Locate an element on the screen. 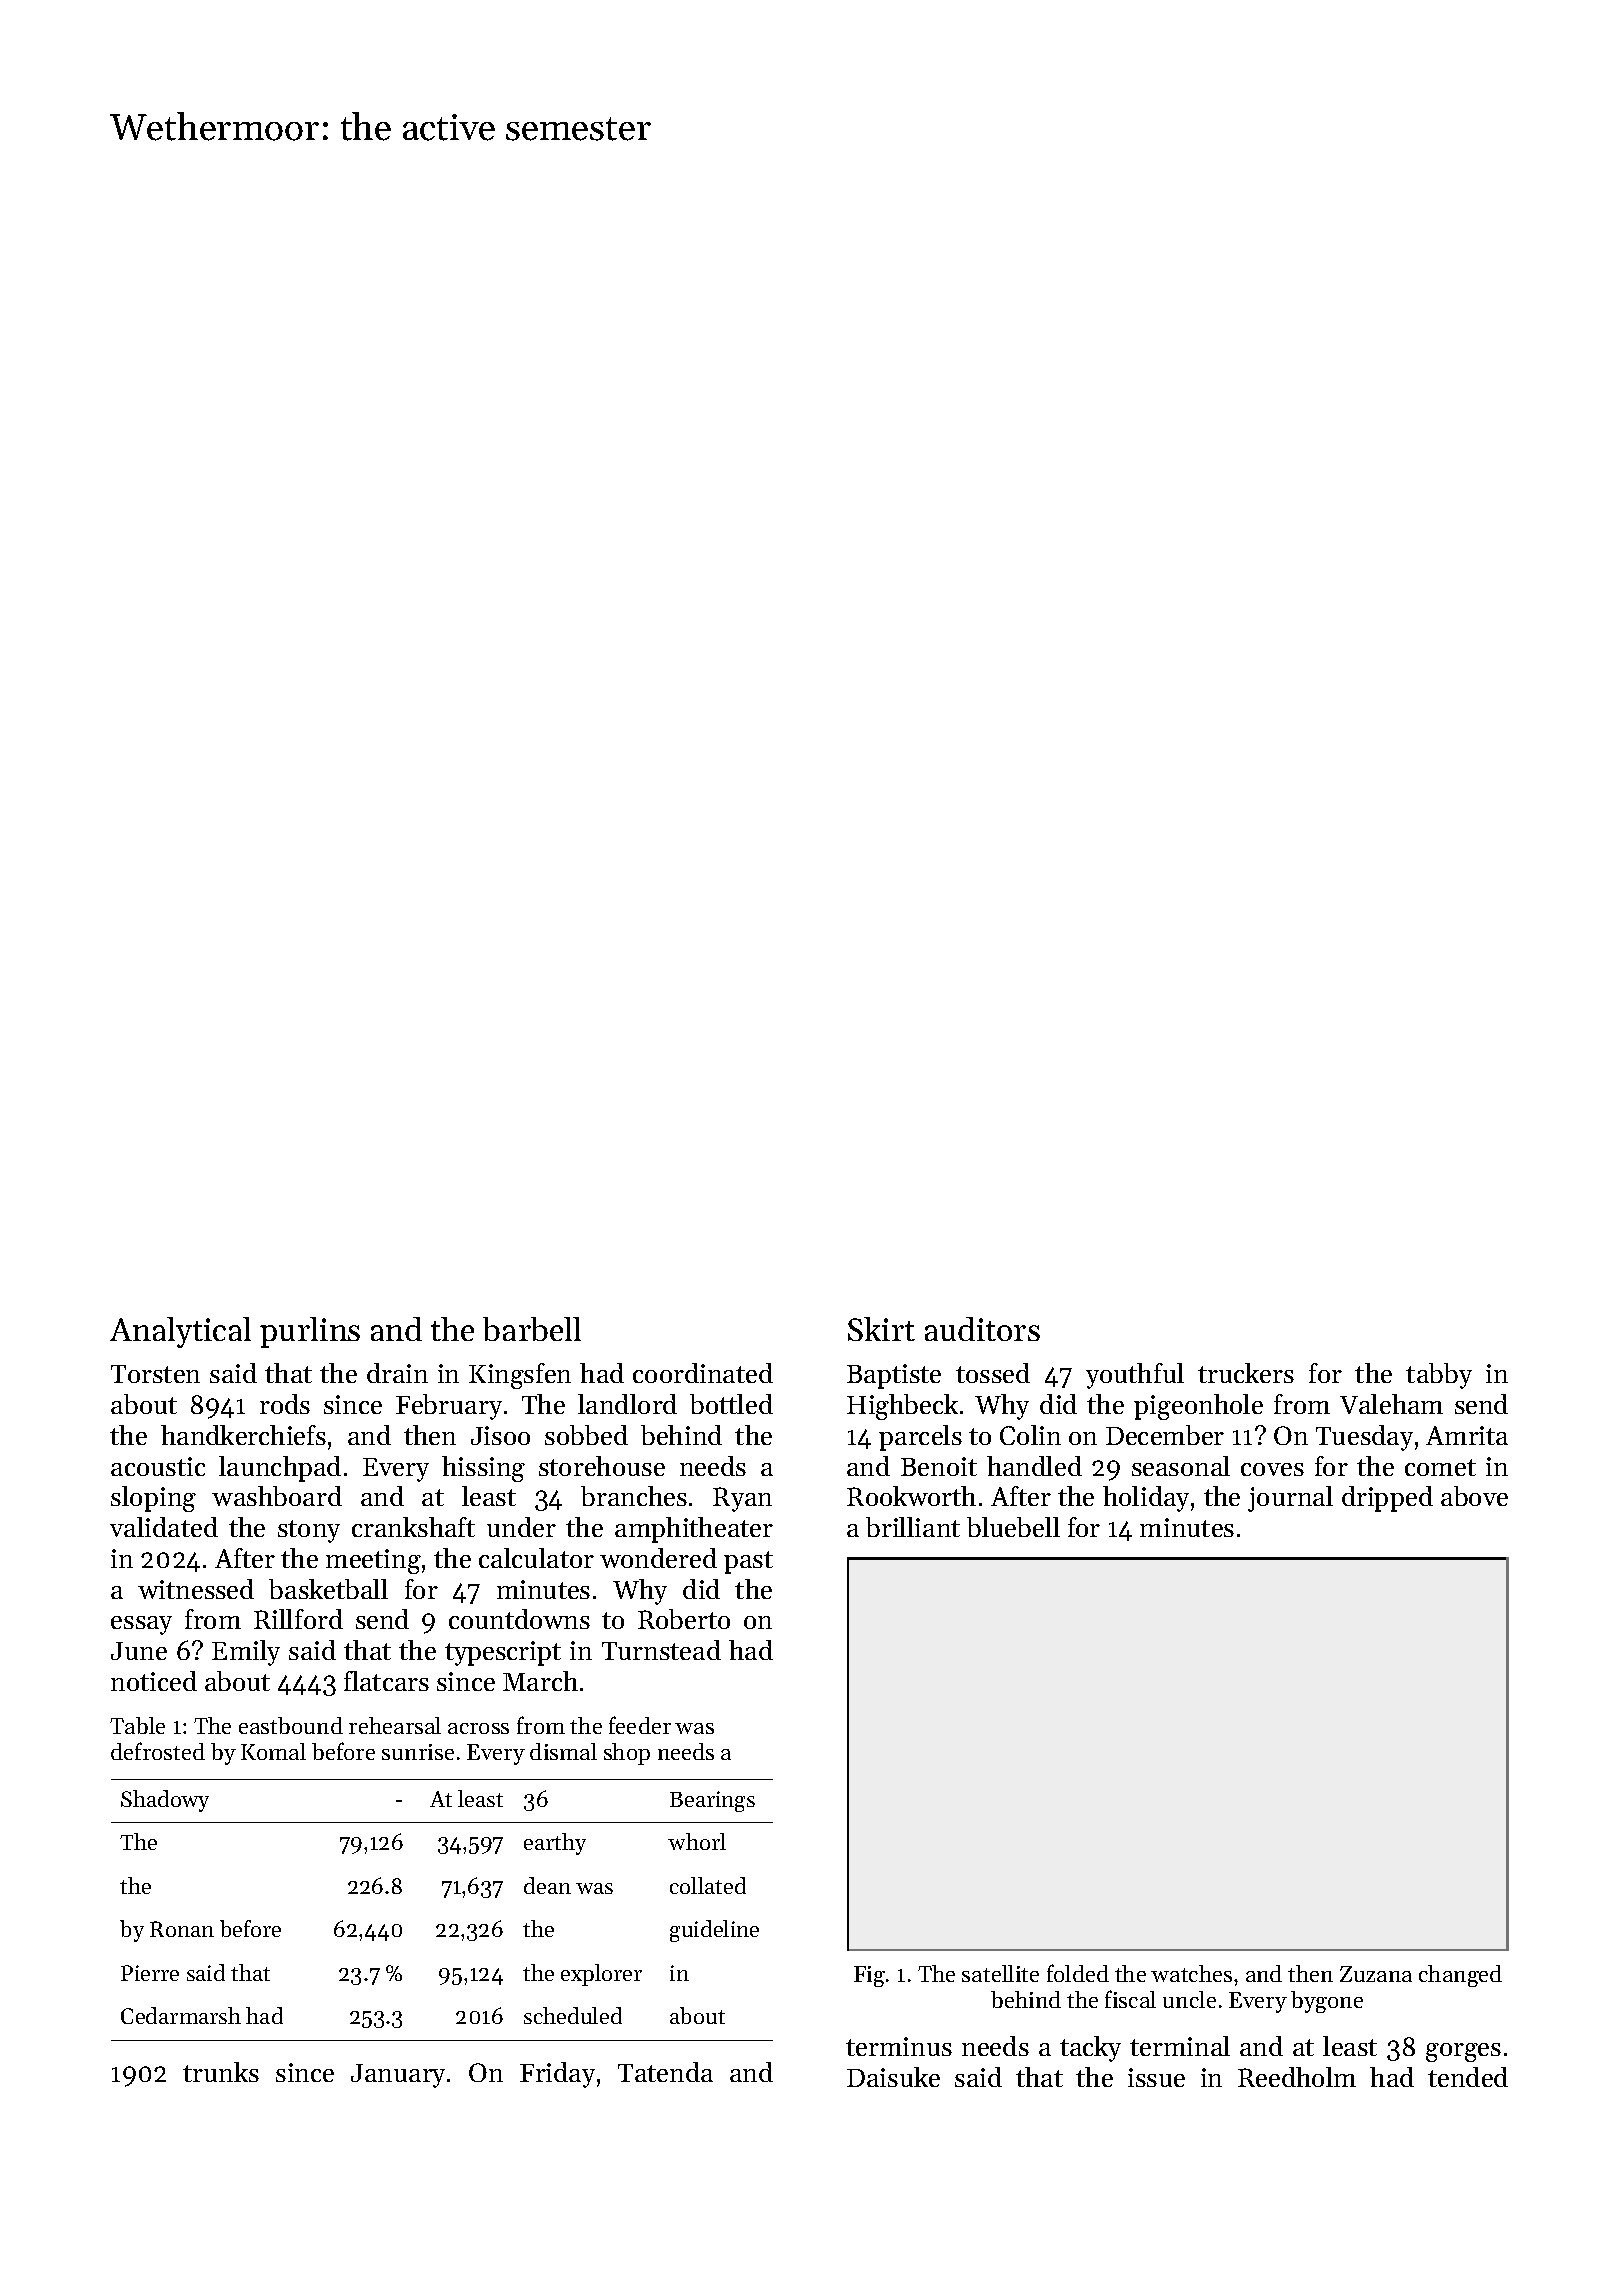 The height and width of the screenshot is (2292, 1620). truckers is located at coordinates (1246, 1373).
